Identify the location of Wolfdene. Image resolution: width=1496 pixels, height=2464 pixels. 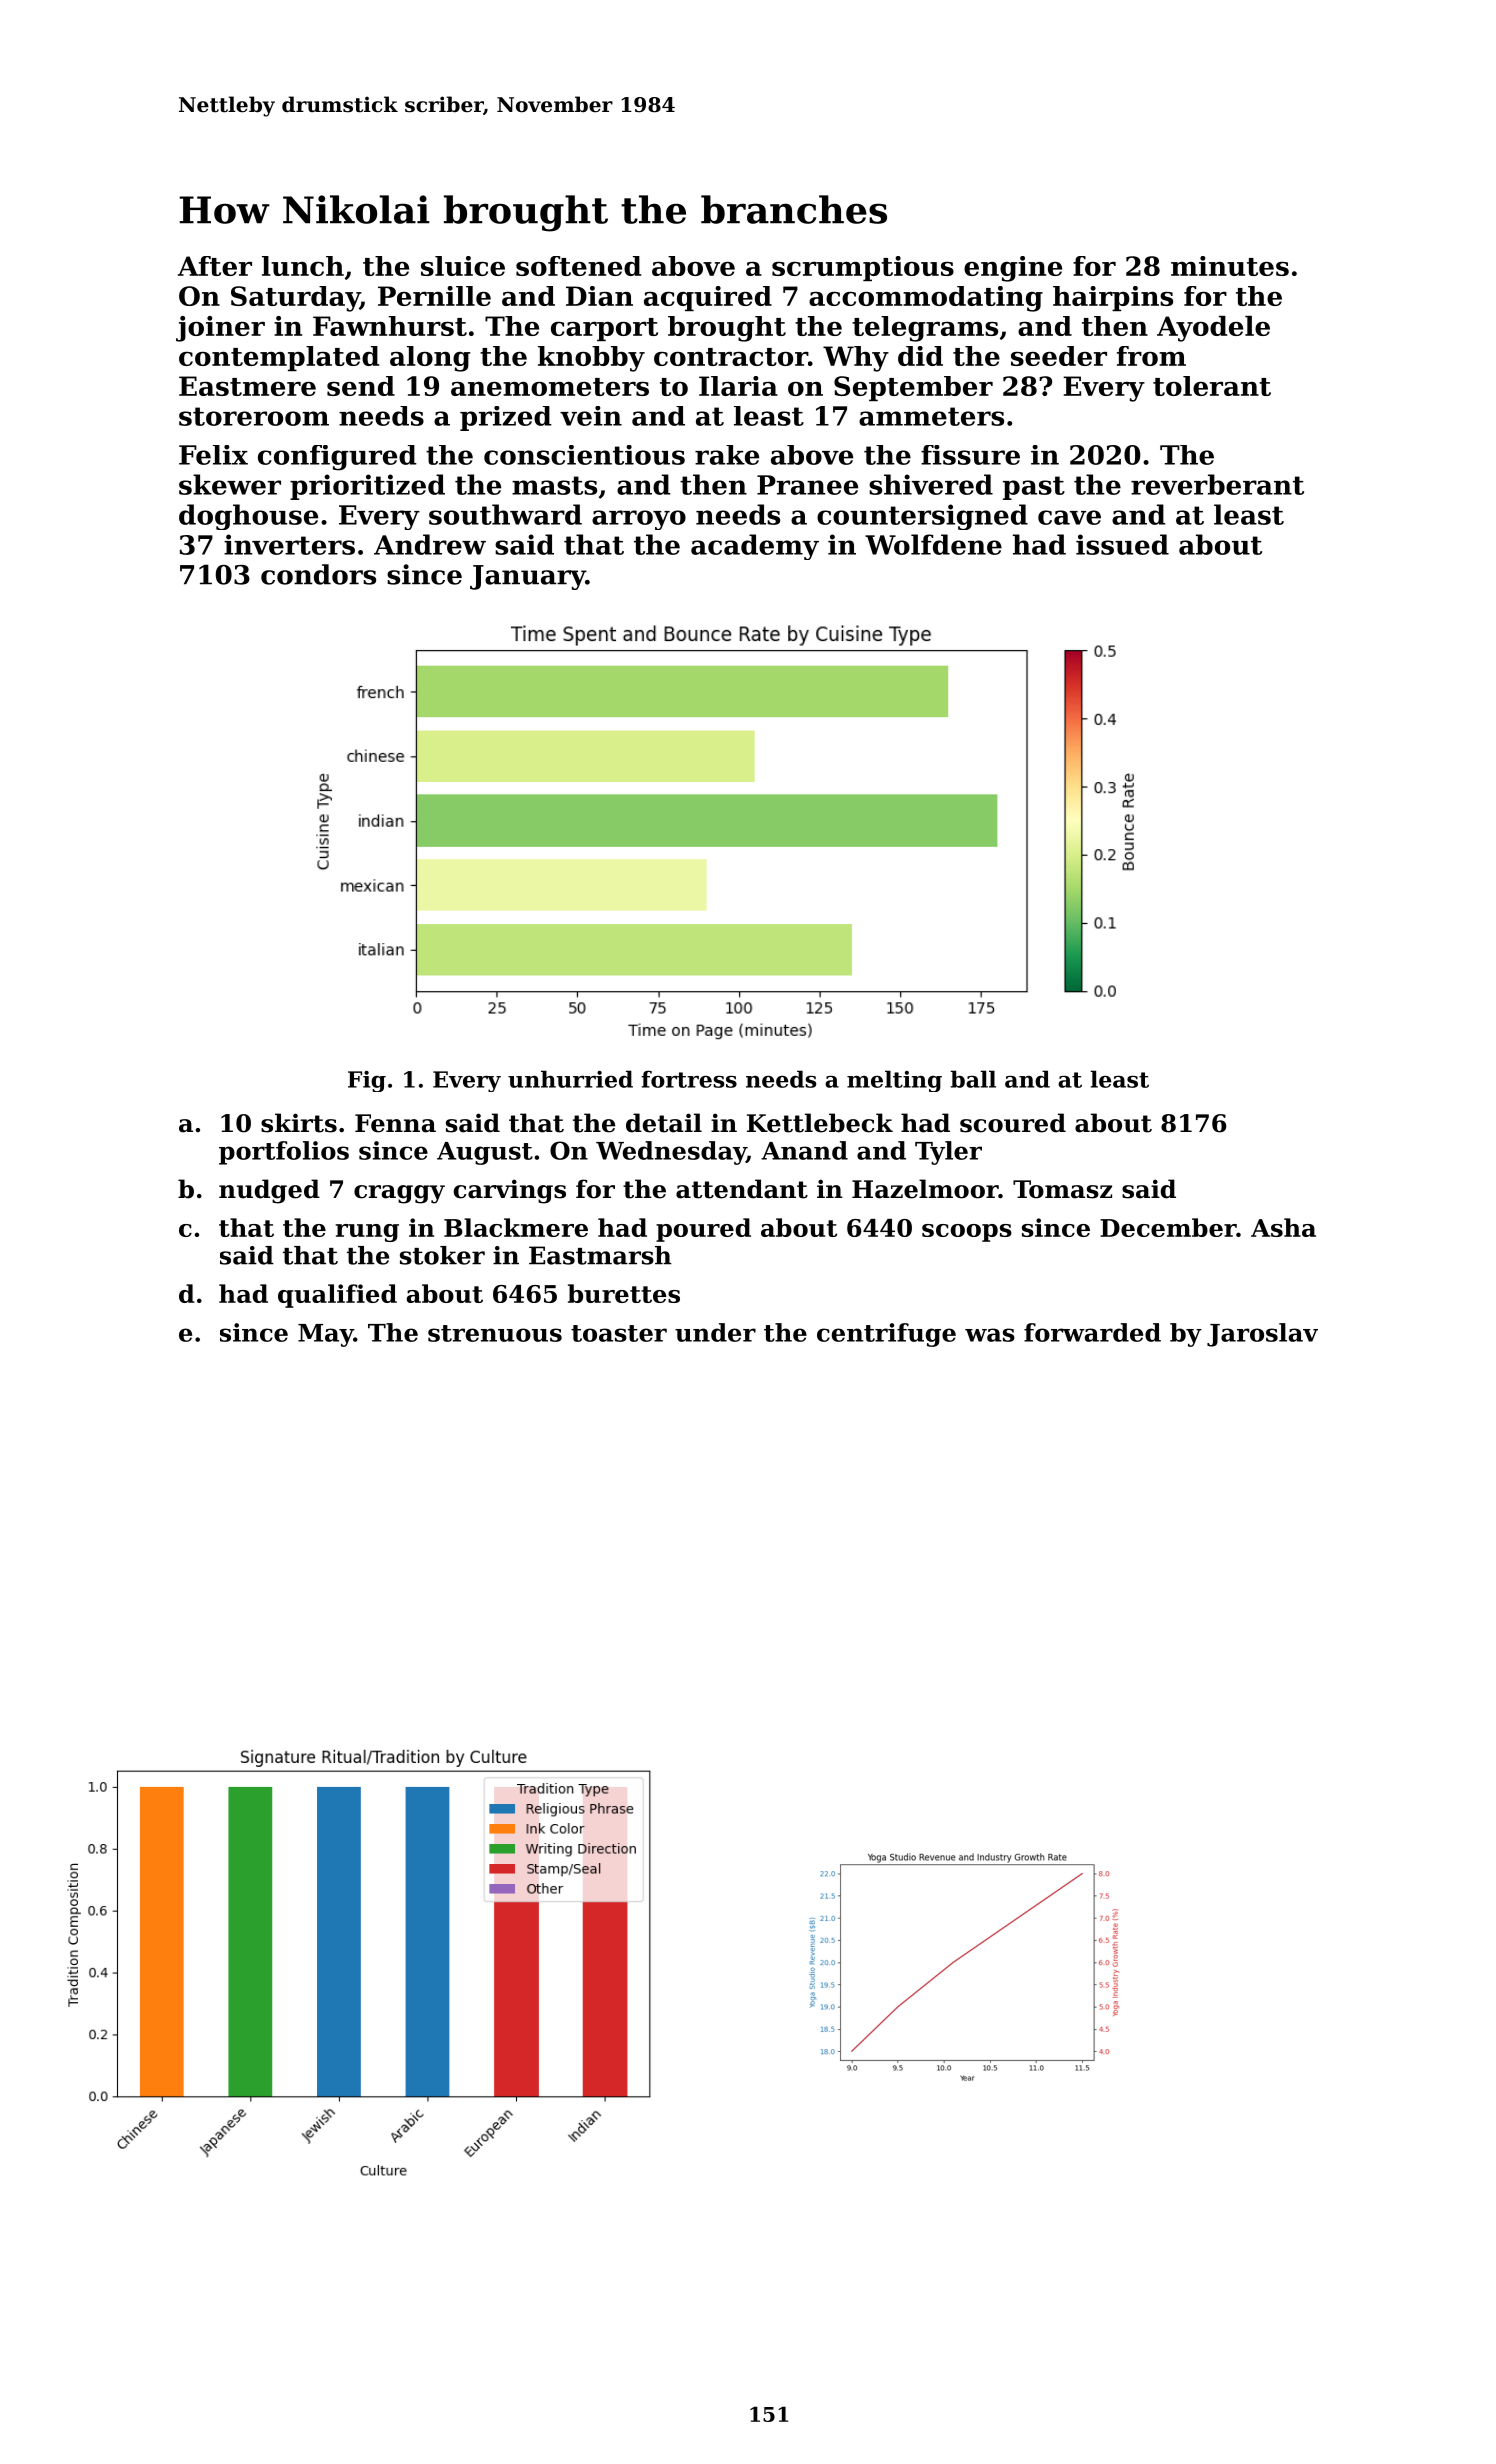
(933, 544).
